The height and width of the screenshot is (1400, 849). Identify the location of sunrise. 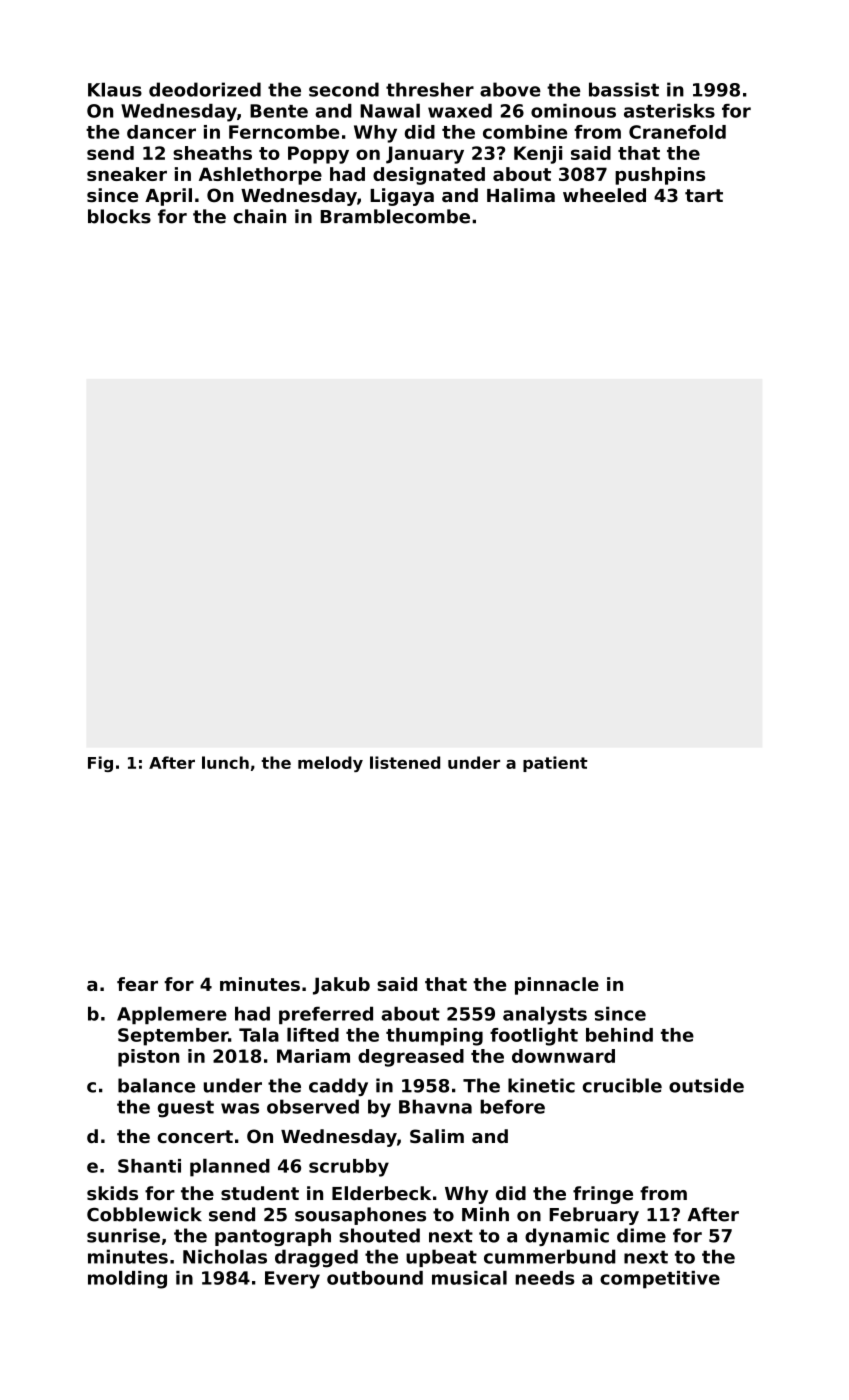
(123, 1235).
